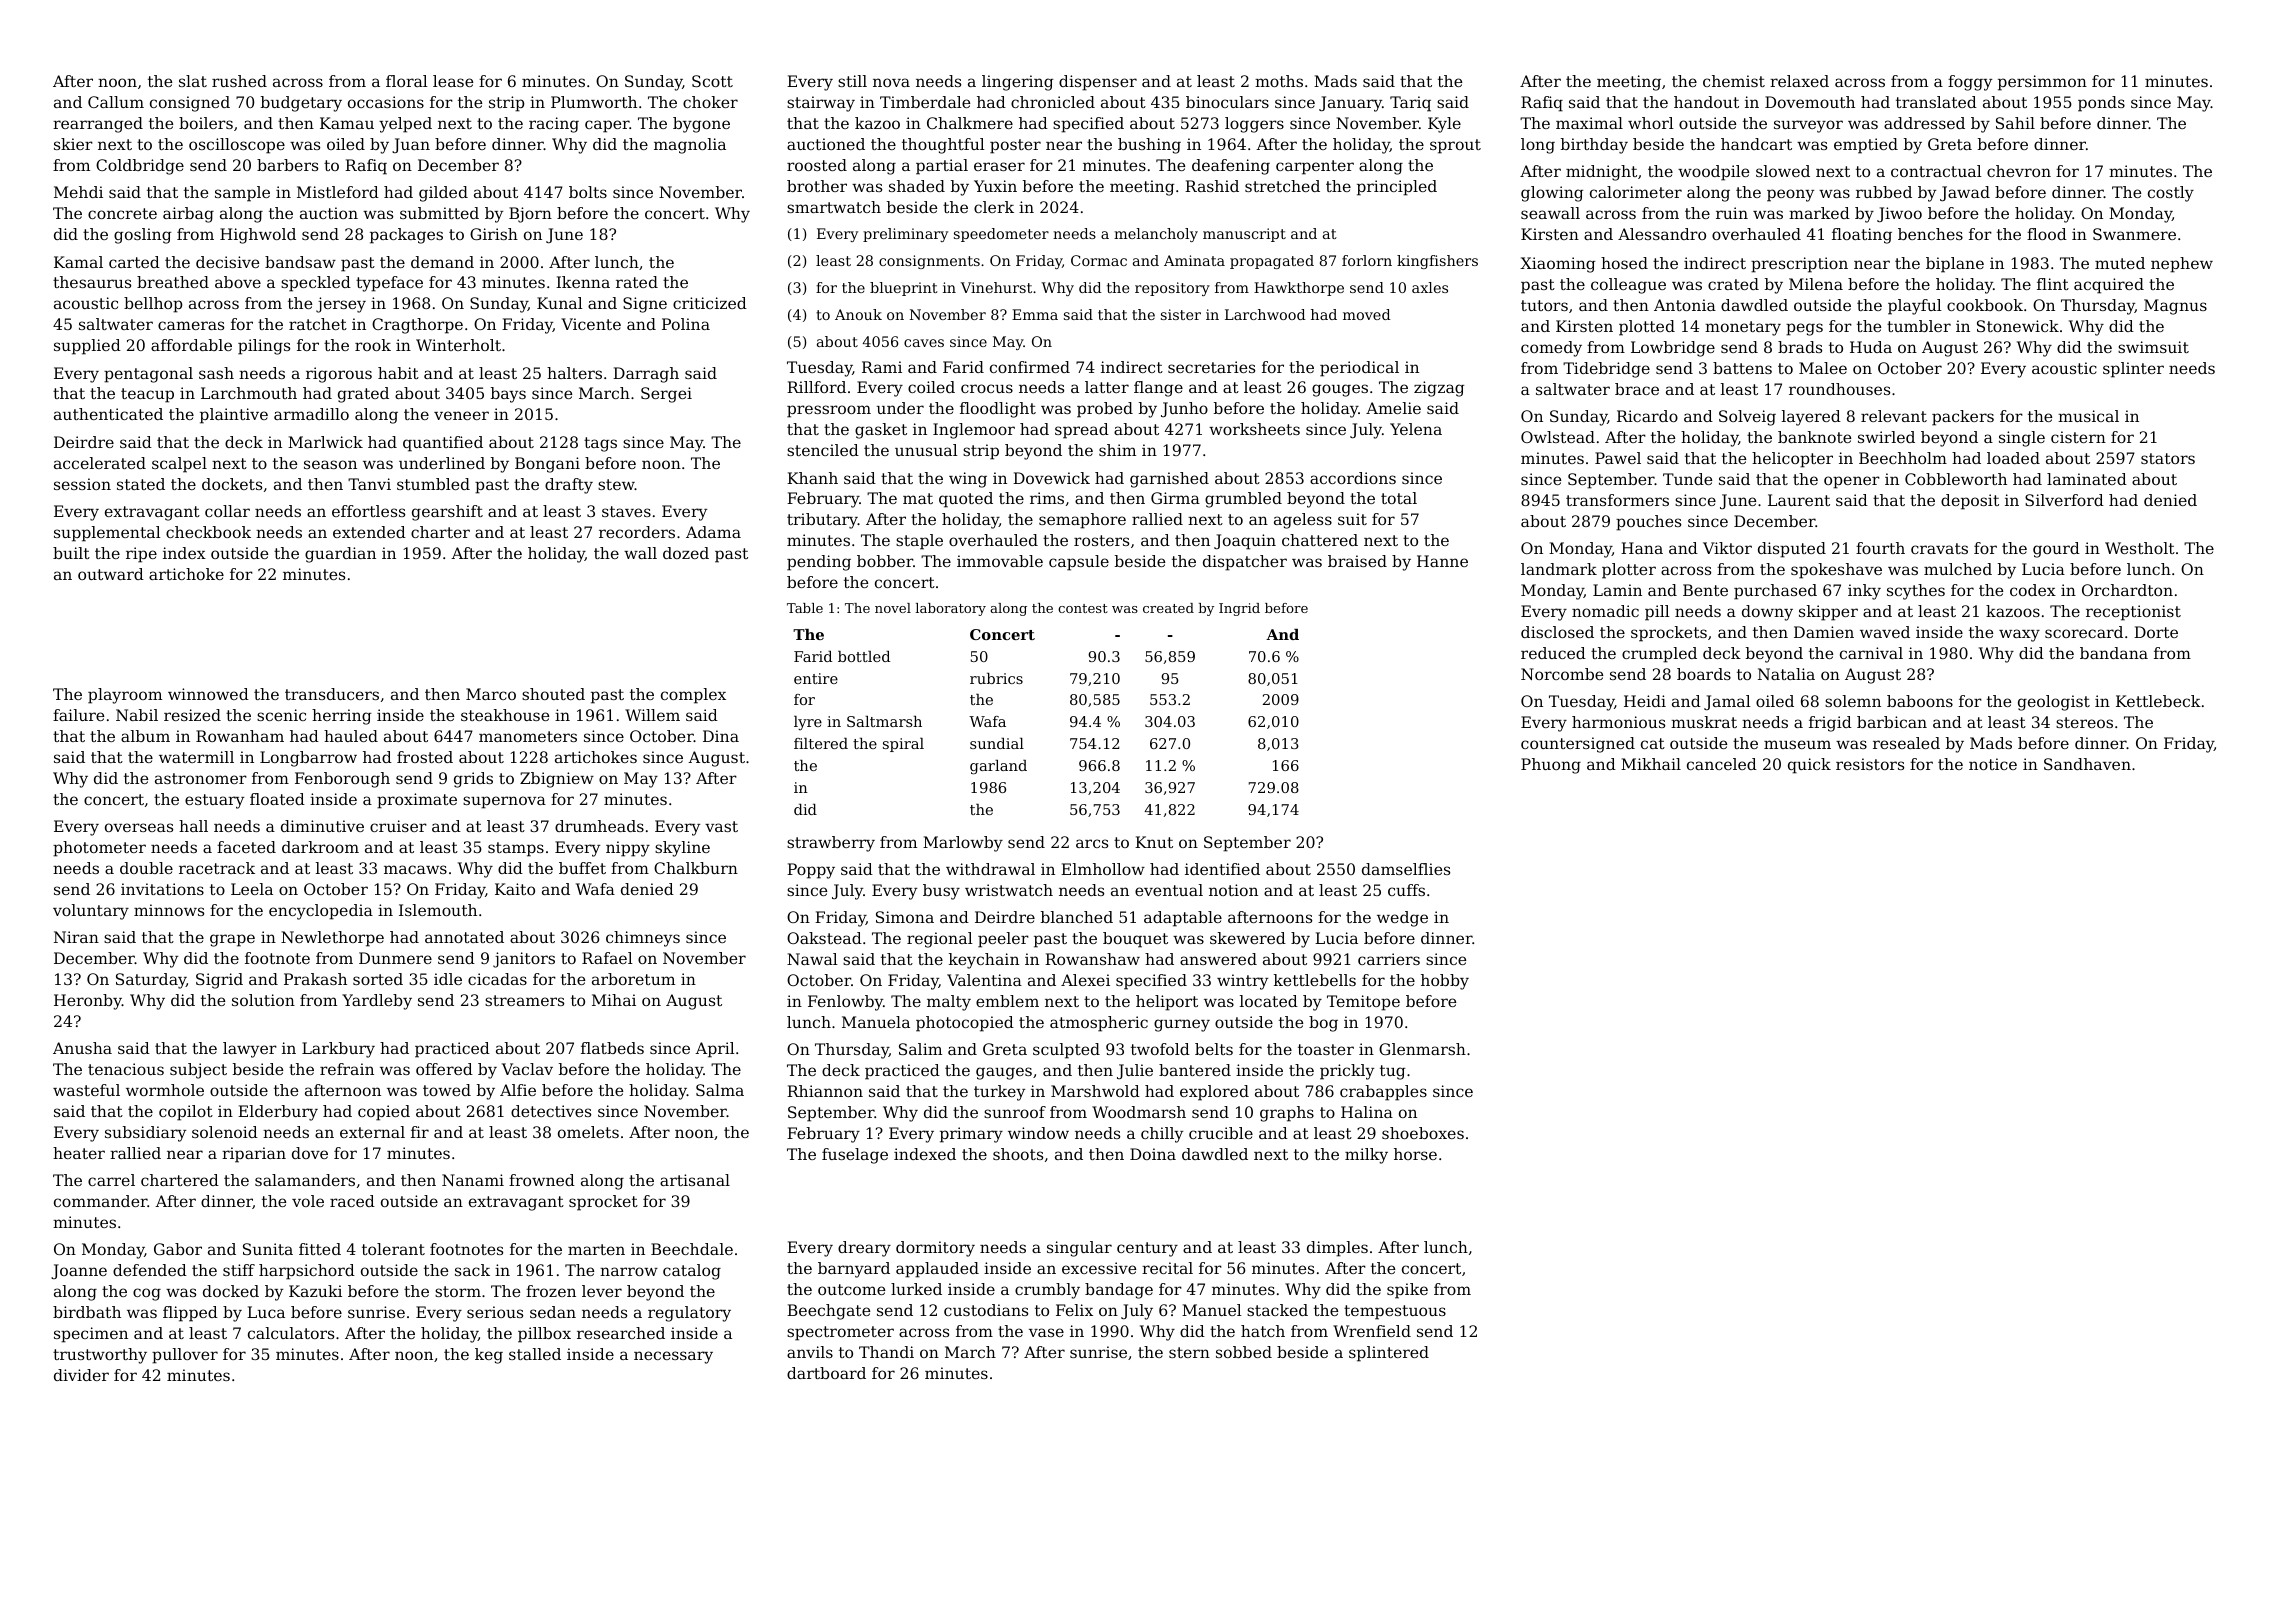 This document has width=2273, height=1607. I want to click on commander, so click(101, 1201).
